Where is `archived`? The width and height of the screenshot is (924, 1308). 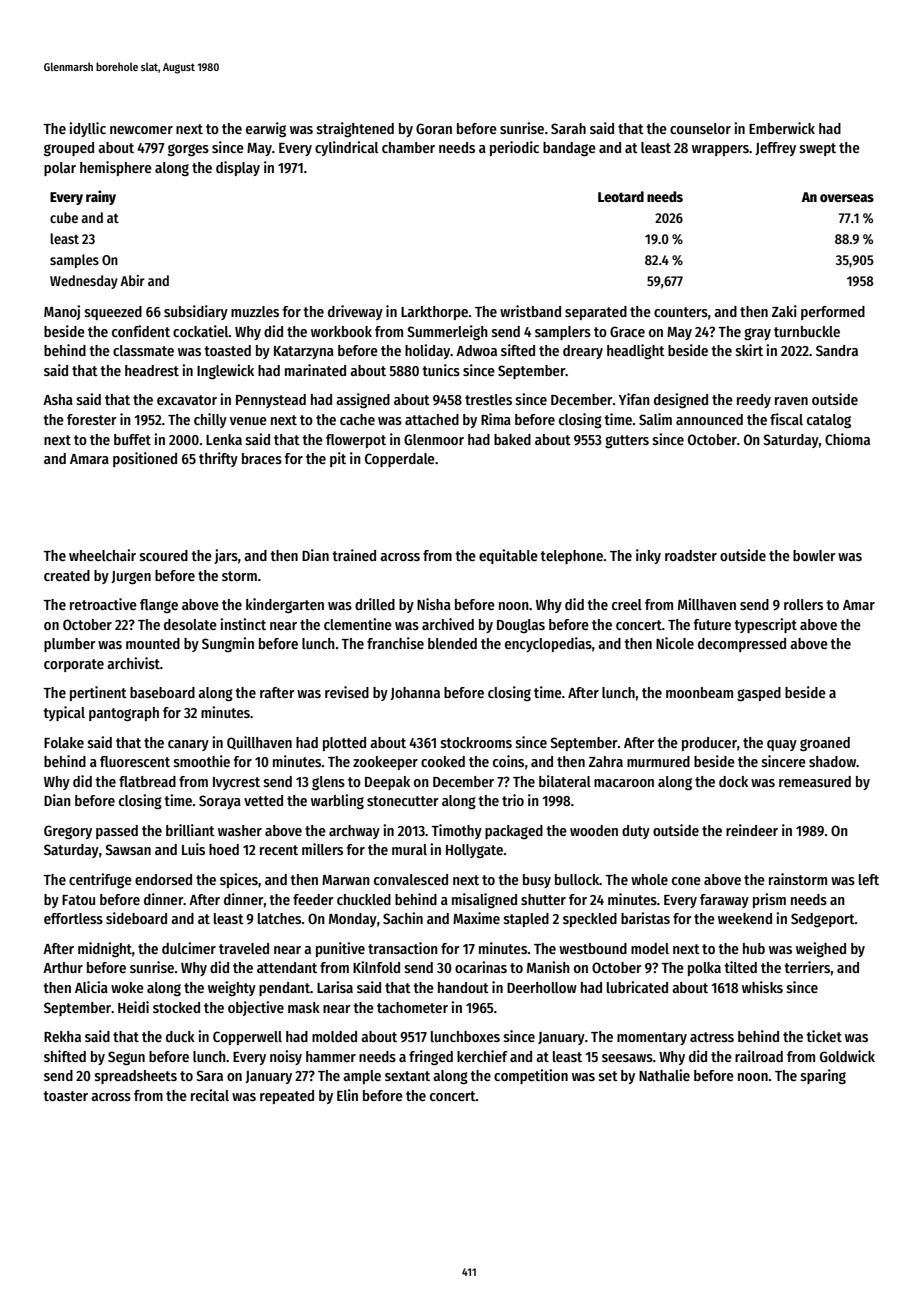 archived is located at coordinates (448, 624).
